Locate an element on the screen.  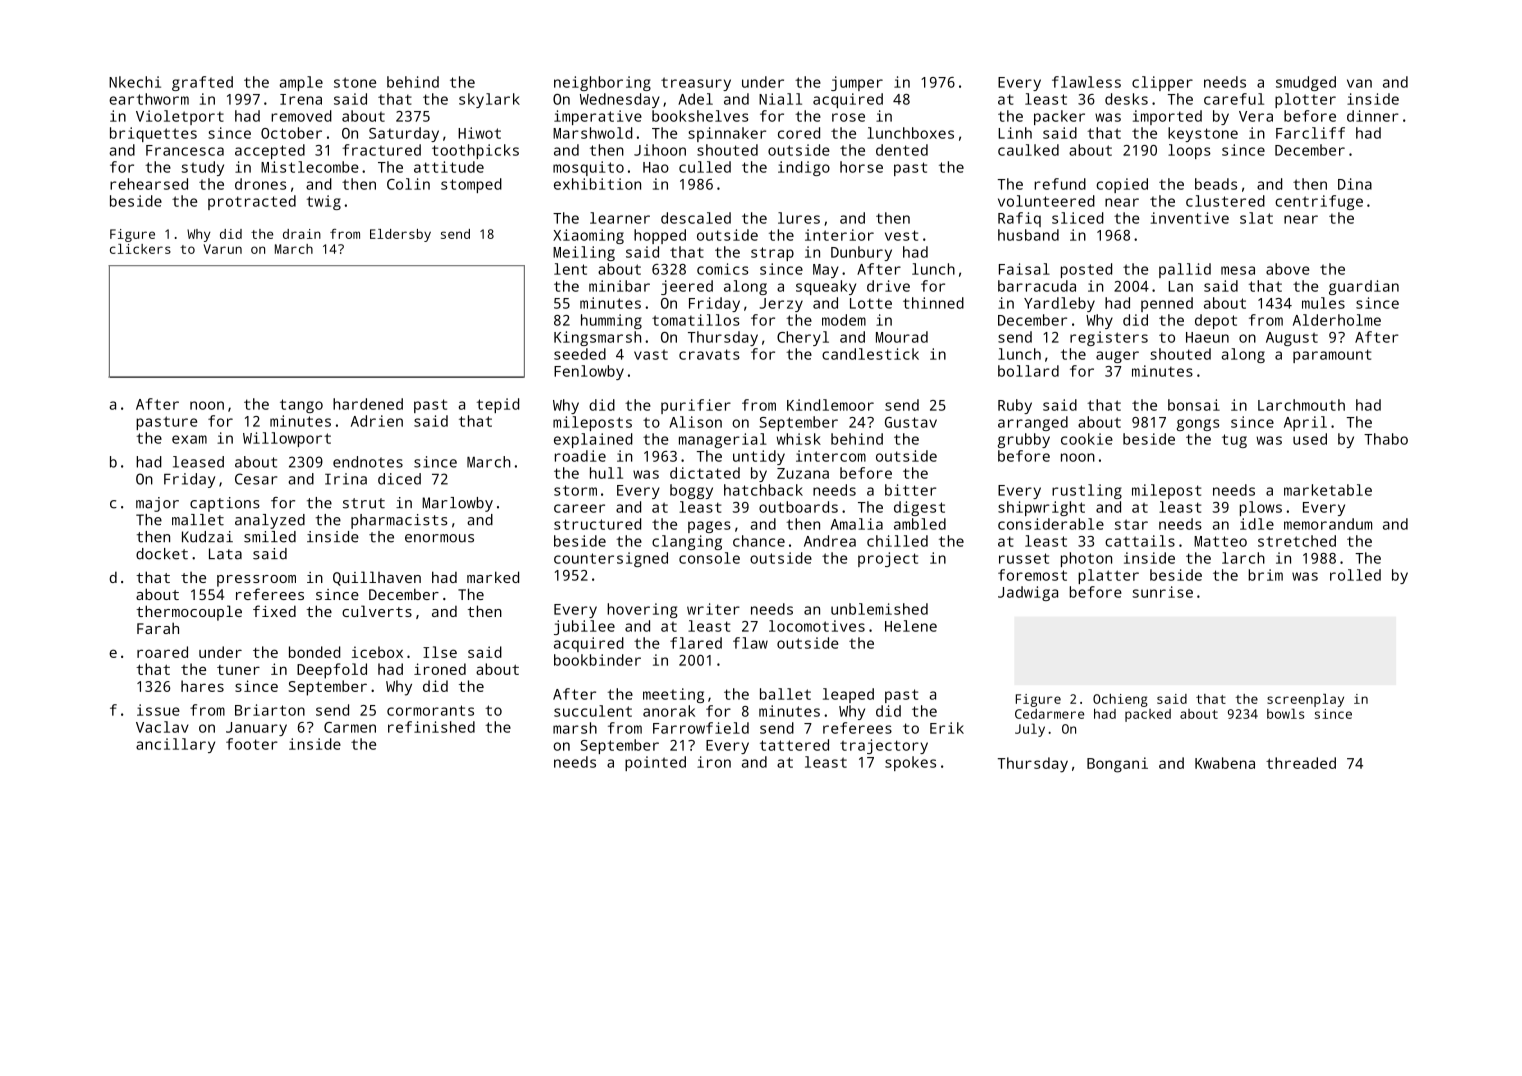
russet is located at coordinates (1024, 558).
